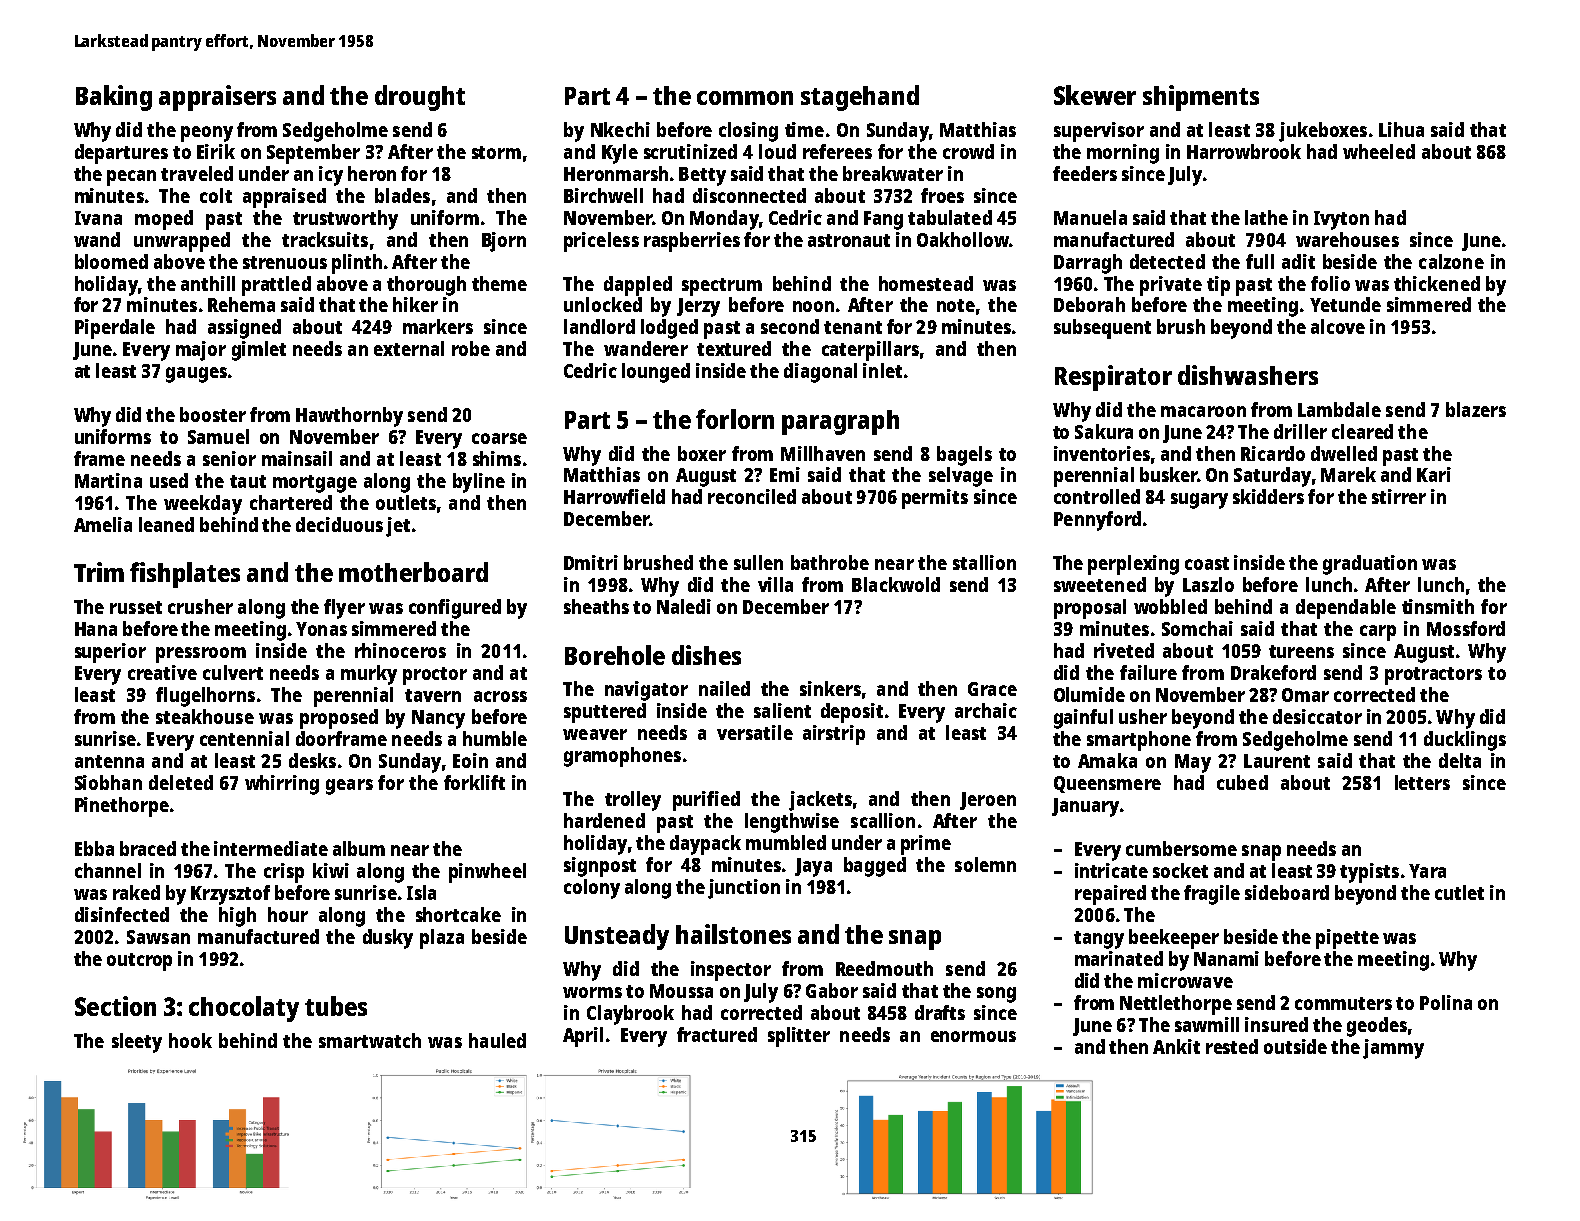 Image resolution: width=1580 pixels, height=1221 pixels. What do you see at coordinates (706, 801) in the screenshot?
I see `purified` at bounding box center [706, 801].
